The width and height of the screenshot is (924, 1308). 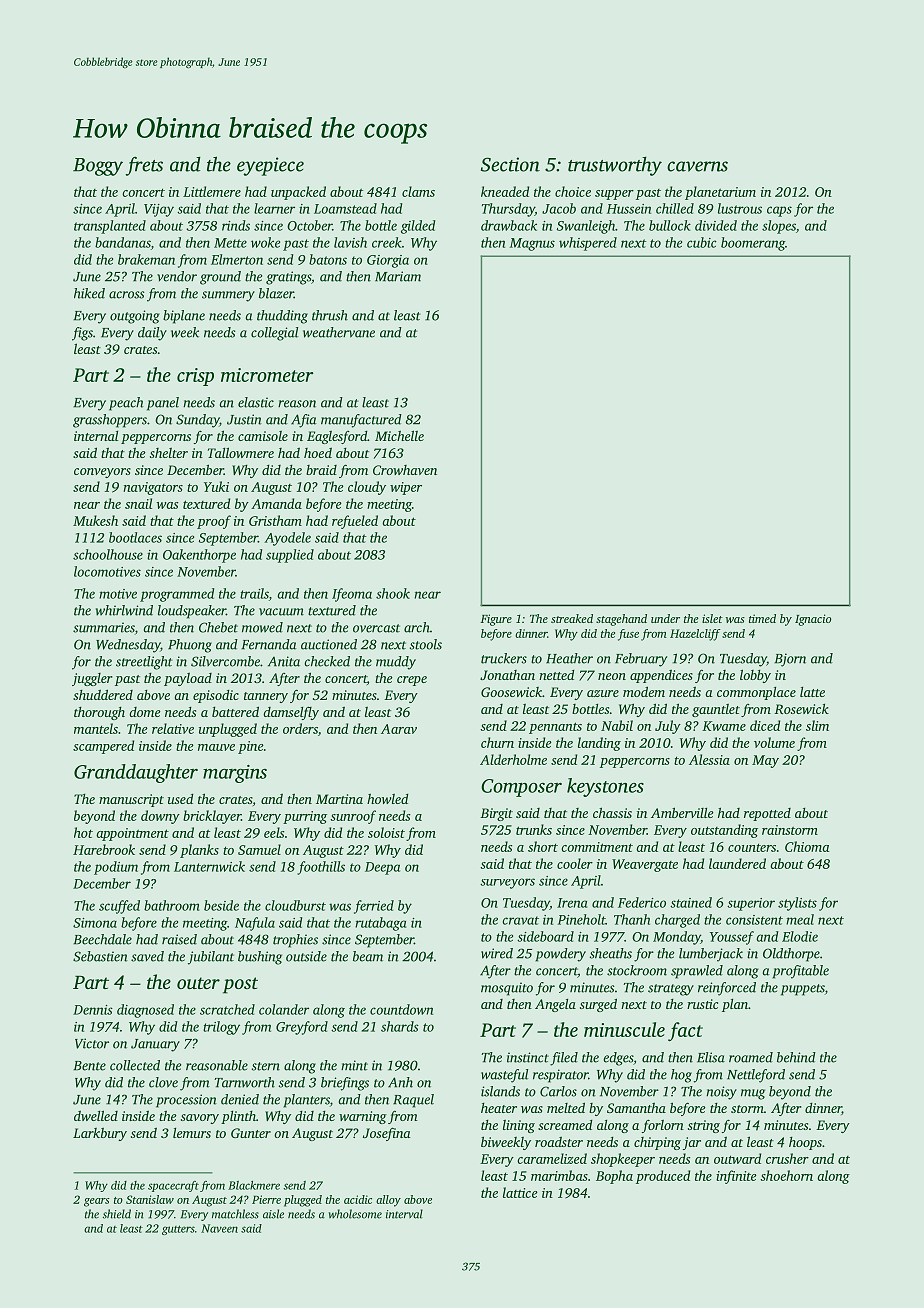 What do you see at coordinates (93, 1010) in the screenshot?
I see `Dennis` at bounding box center [93, 1010].
